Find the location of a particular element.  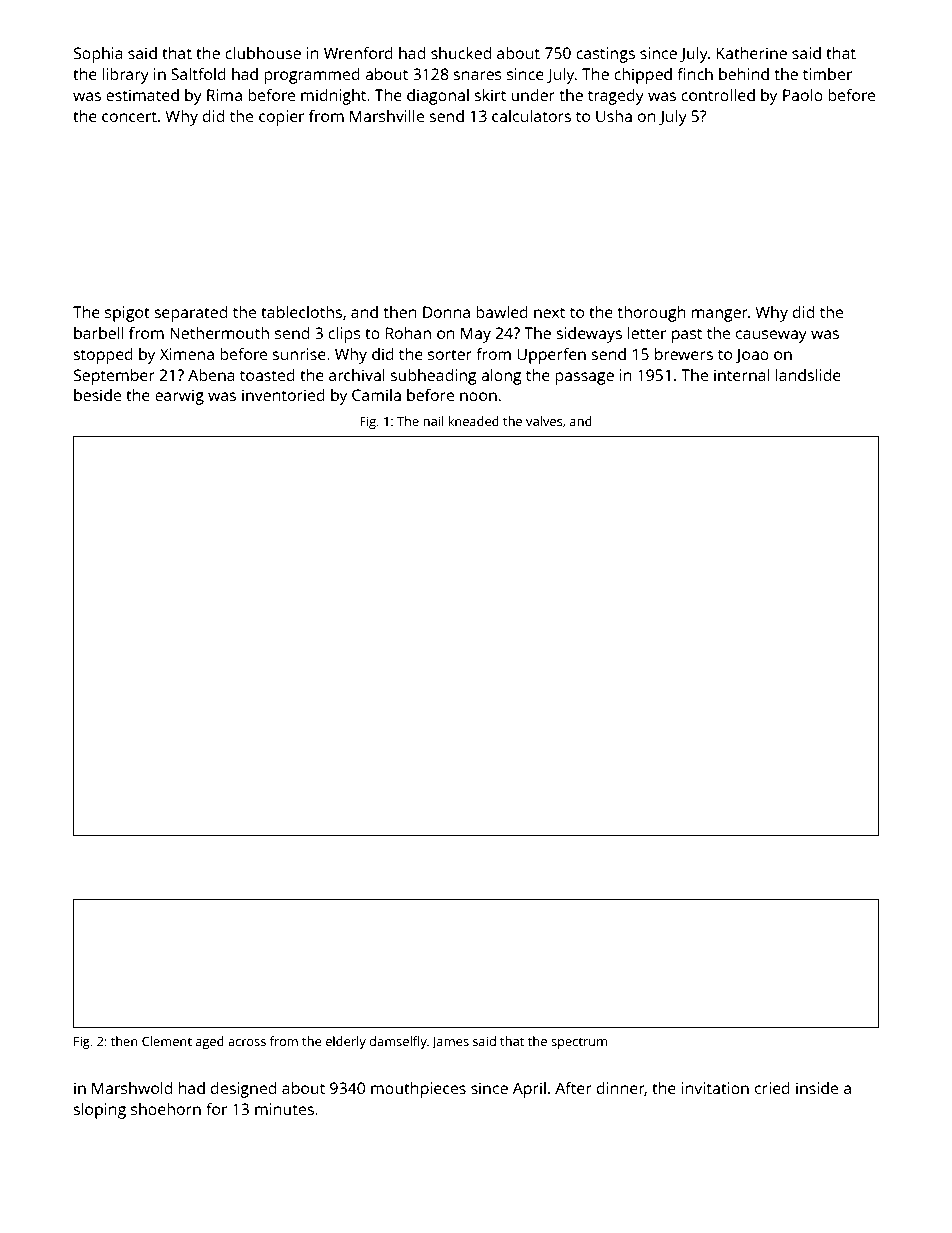

Saltfold is located at coordinates (198, 74).
